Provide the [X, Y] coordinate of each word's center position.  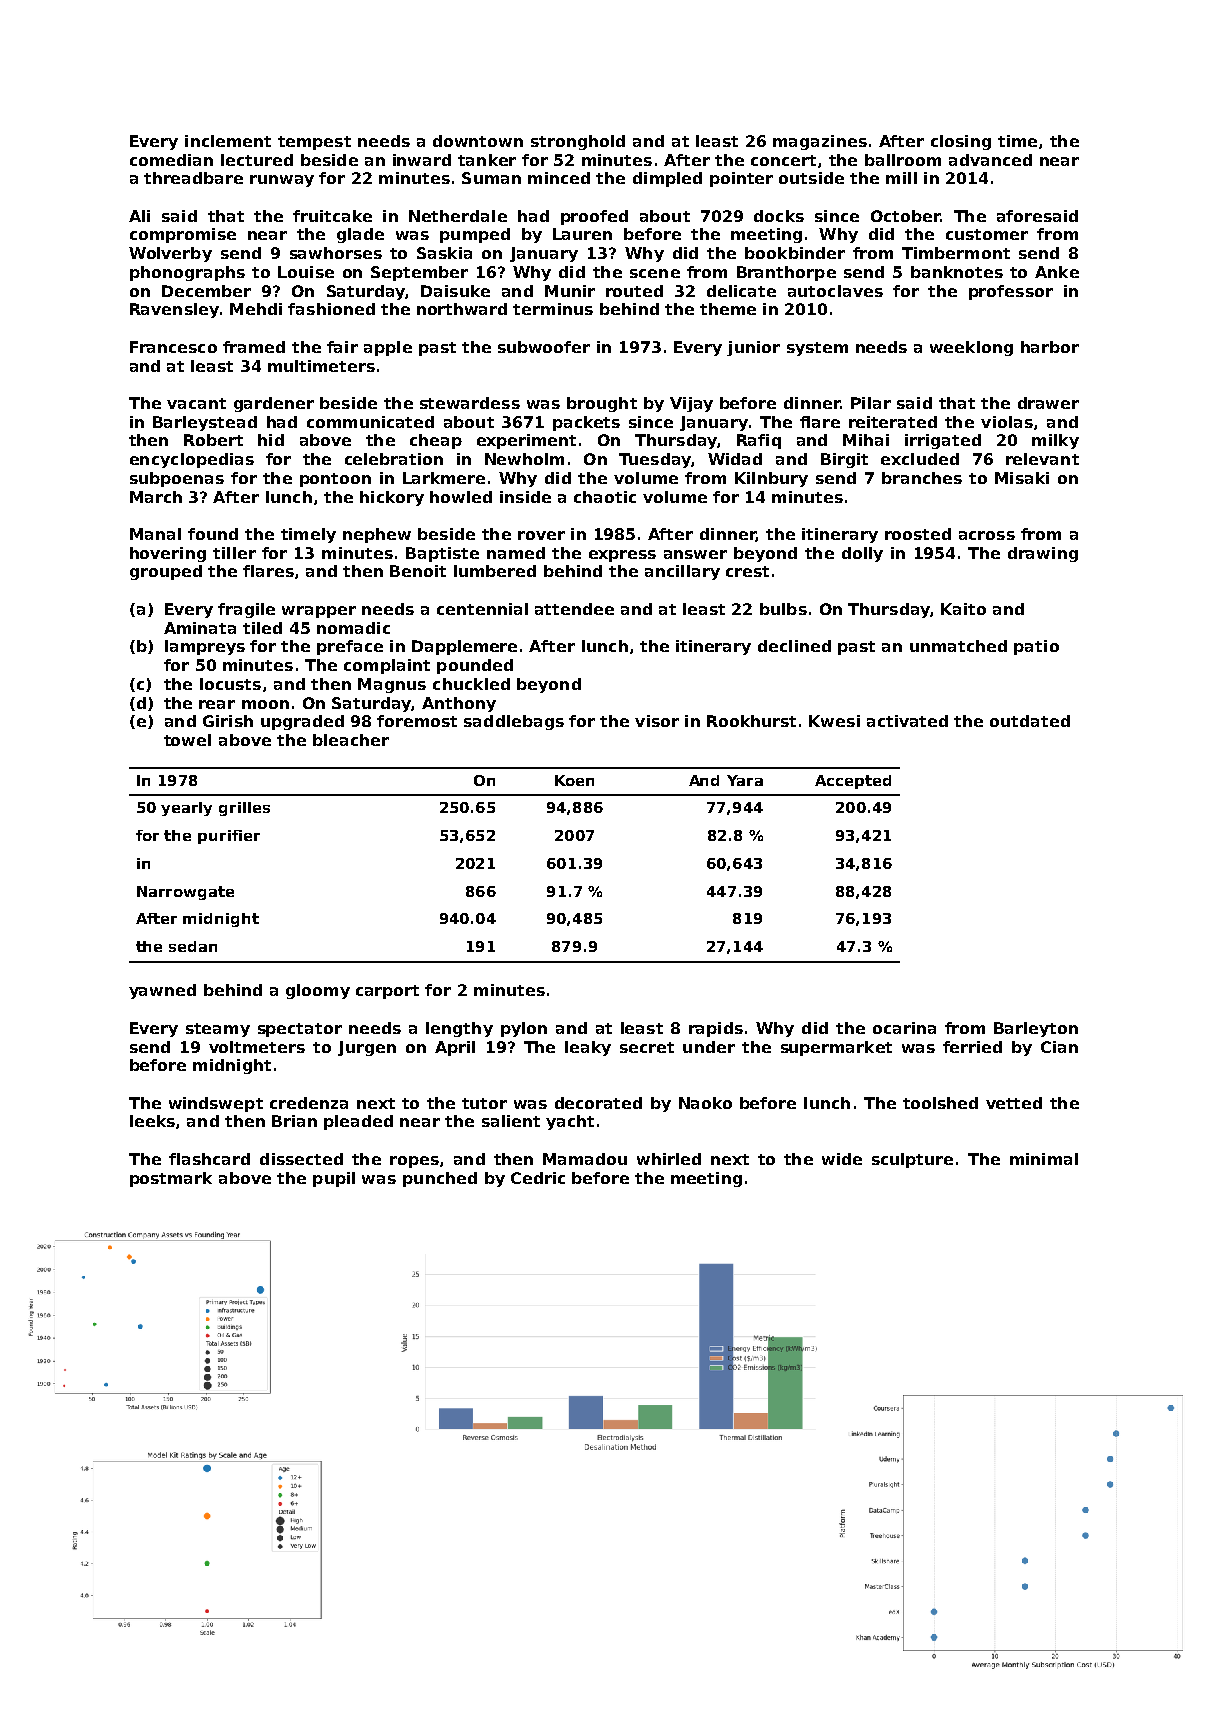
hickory [392, 498]
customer [987, 234]
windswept [216, 1104]
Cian [1059, 1047]
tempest [314, 143]
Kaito [963, 609]
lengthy [459, 1029]
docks [779, 216]
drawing [1043, 554]
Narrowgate [185, 893]
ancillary [682, 572]
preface [350, 647]
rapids [716, 1029]
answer [695, 554]
